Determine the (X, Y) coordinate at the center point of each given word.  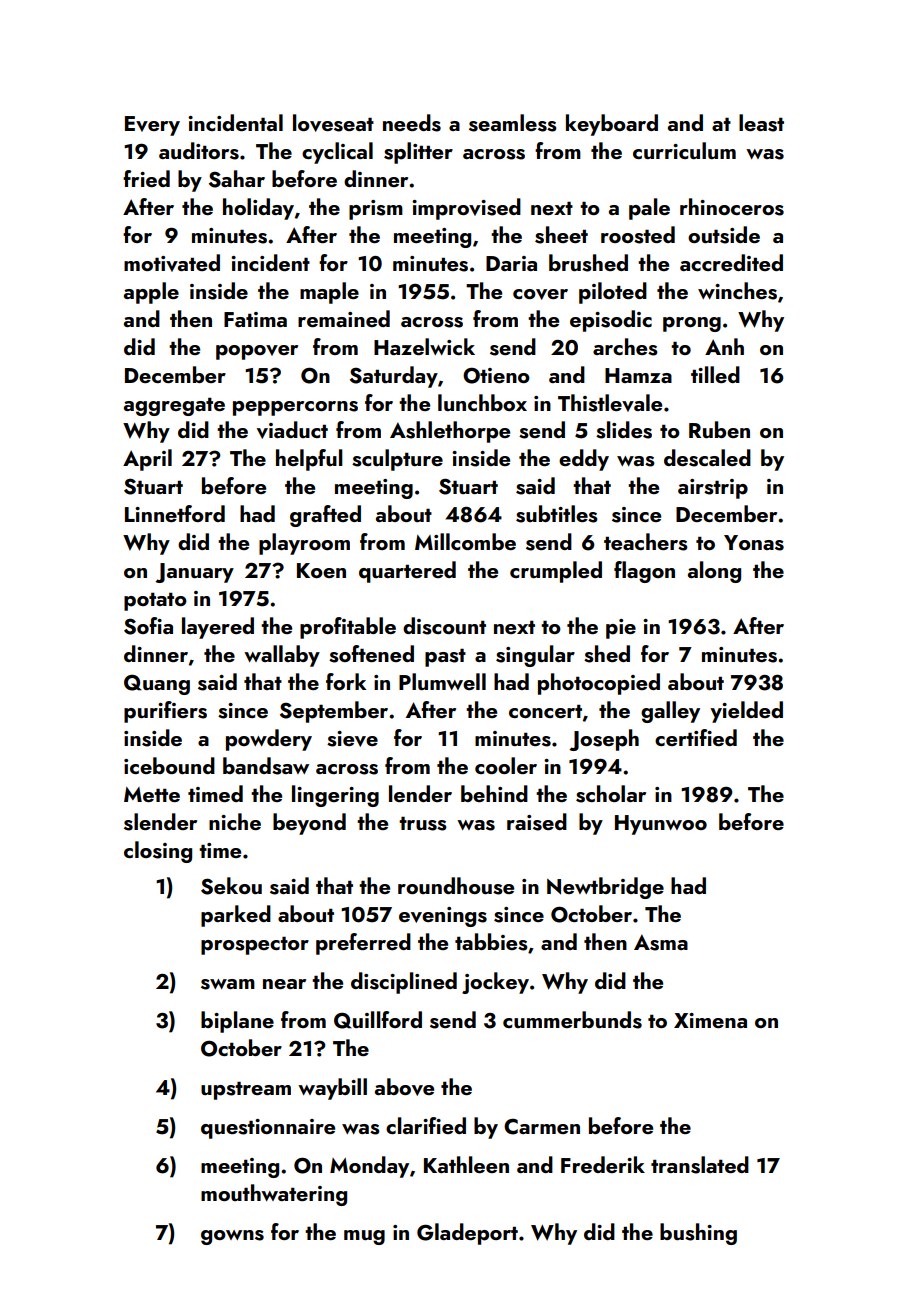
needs (412, 123)
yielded (746, 712)
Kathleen (466, 1164)
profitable (348, 628)
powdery (269, 740)
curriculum (684, 150)
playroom (304, 544)
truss (423, 824)
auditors (199, 151)
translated (700, 1165)
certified (696, 737)
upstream (246, 1091)
